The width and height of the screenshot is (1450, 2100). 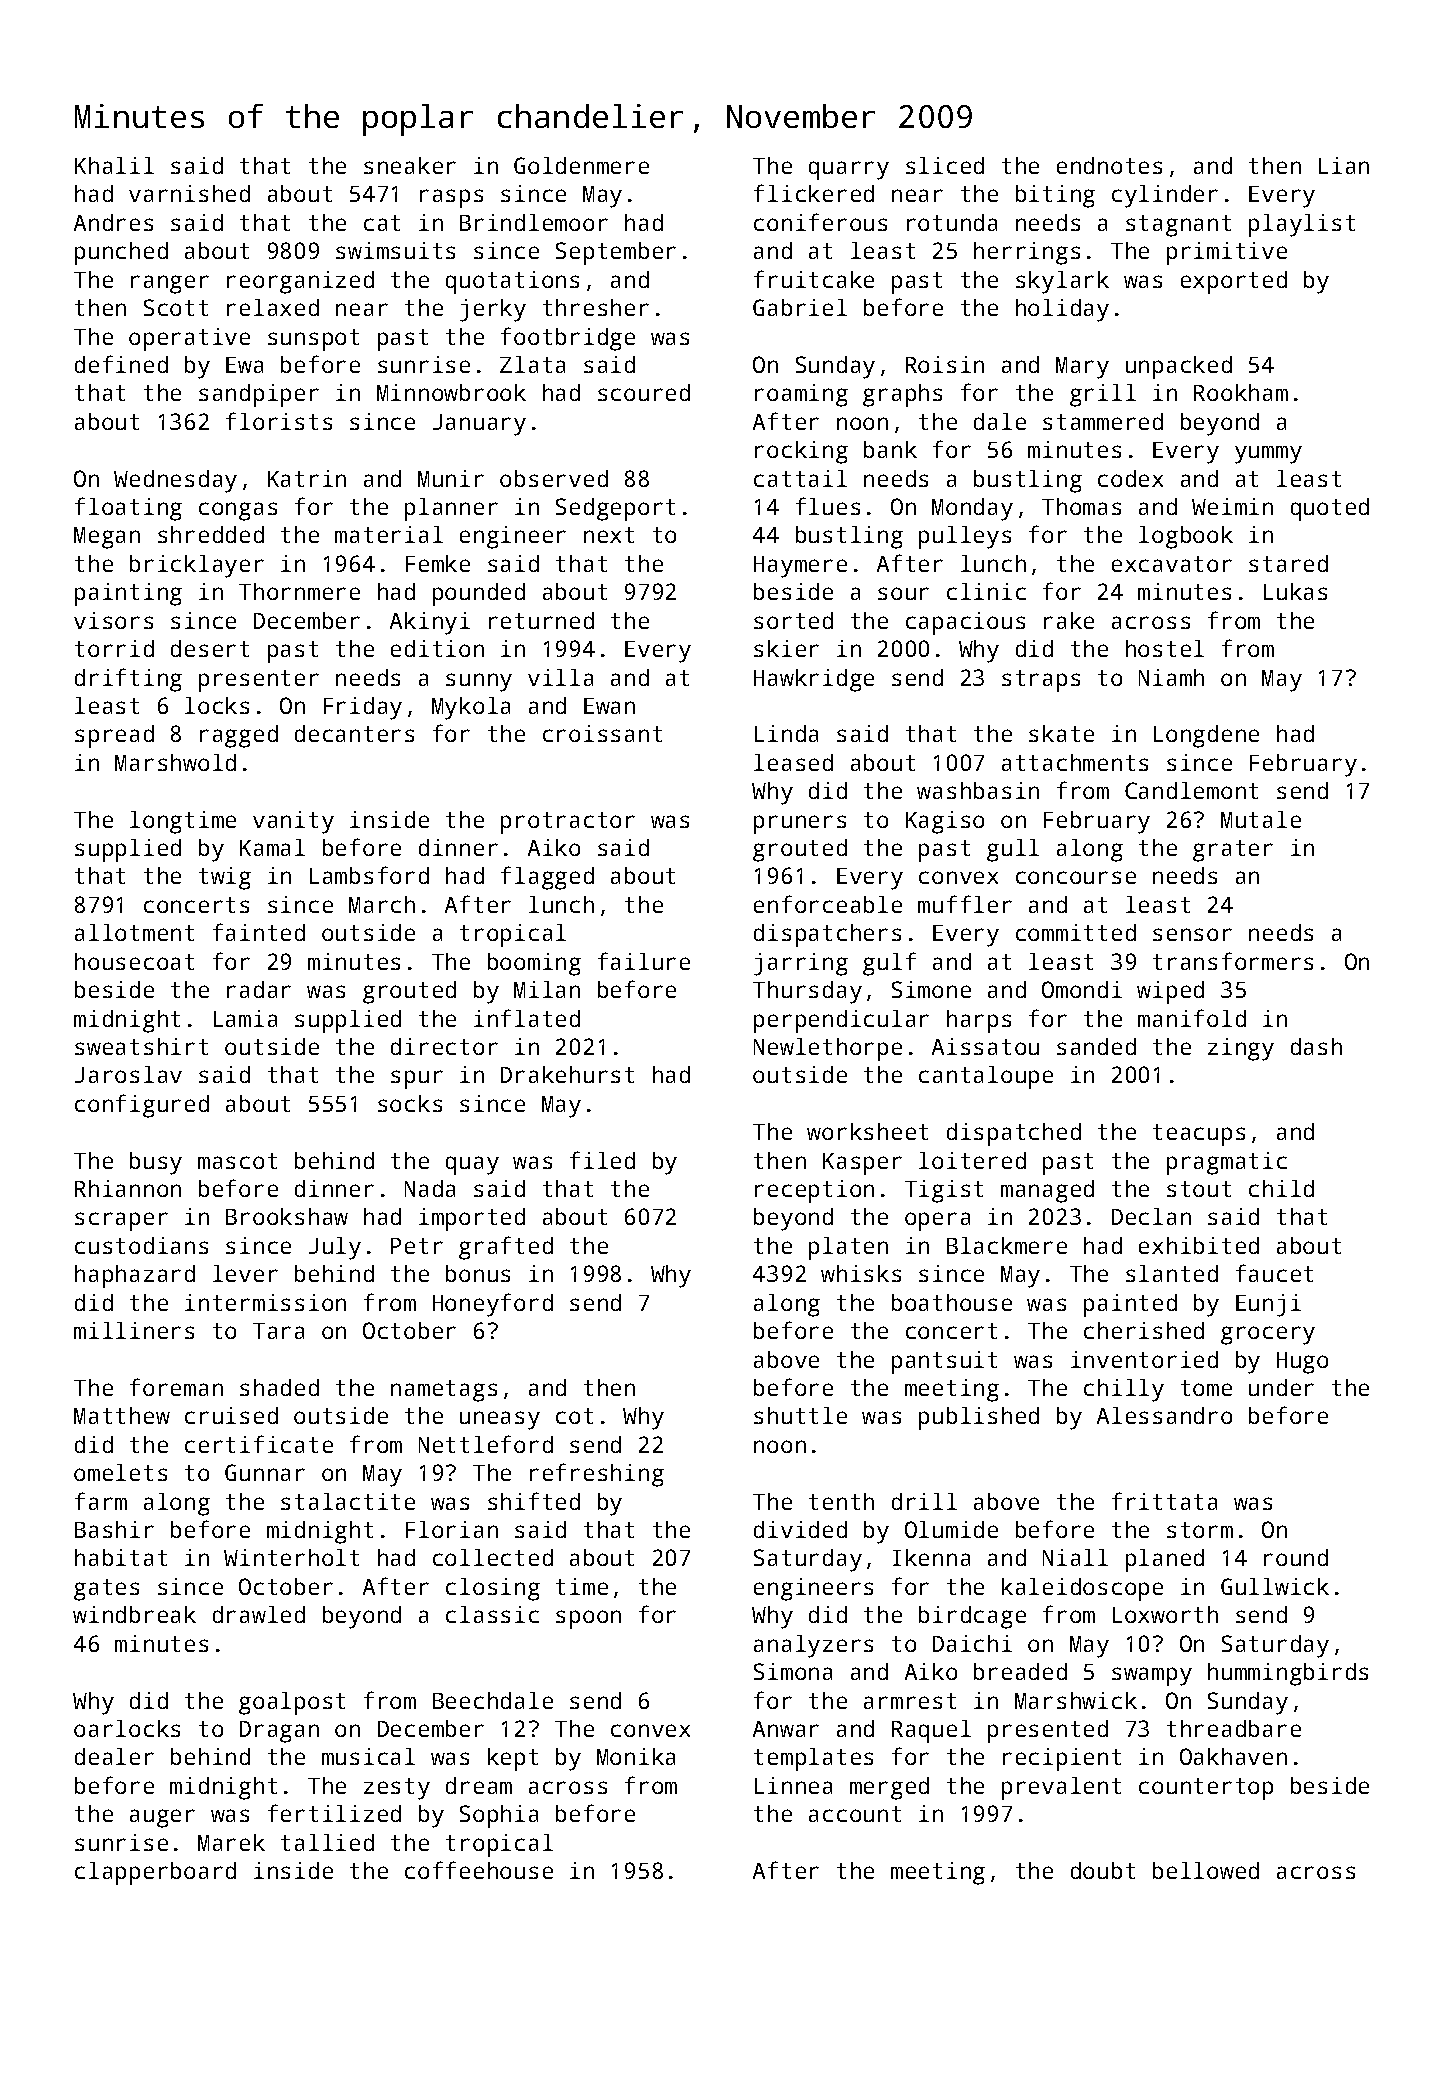 I want to click on committed, so click(x=1076, y=932).
